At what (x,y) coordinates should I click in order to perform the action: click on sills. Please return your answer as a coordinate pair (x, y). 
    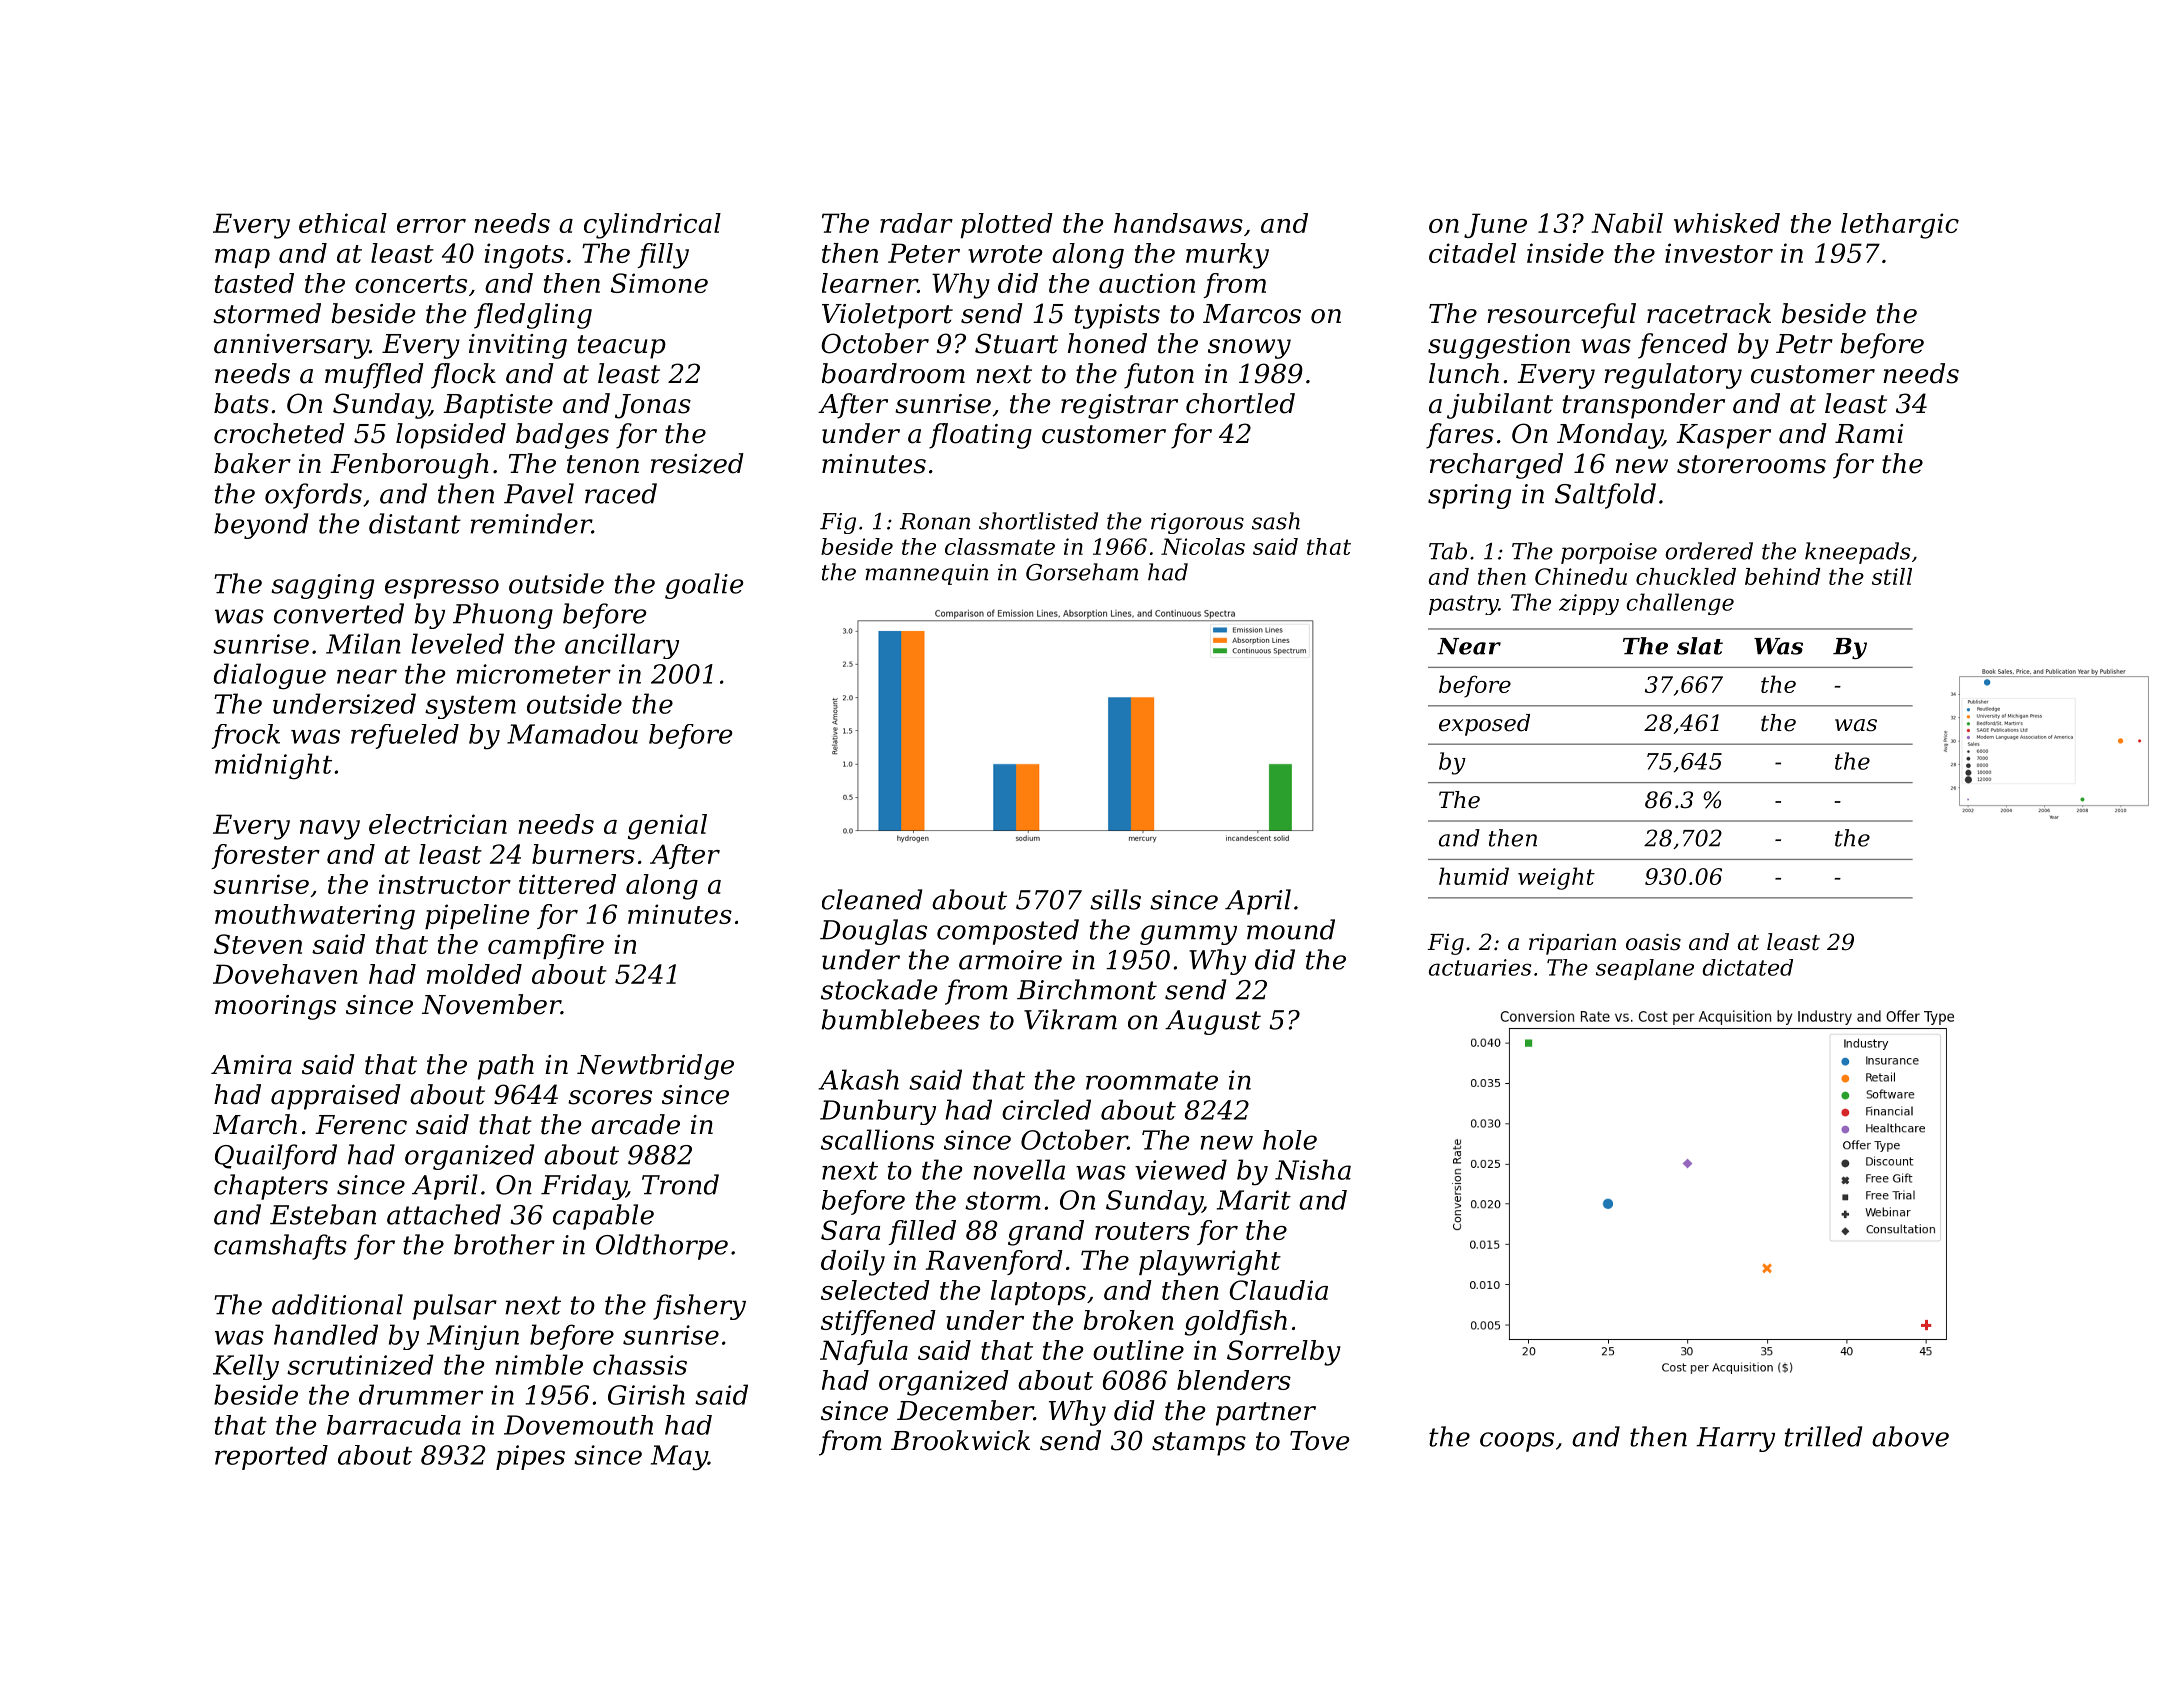
    Looking at the image, I should click on (1115, 899).
